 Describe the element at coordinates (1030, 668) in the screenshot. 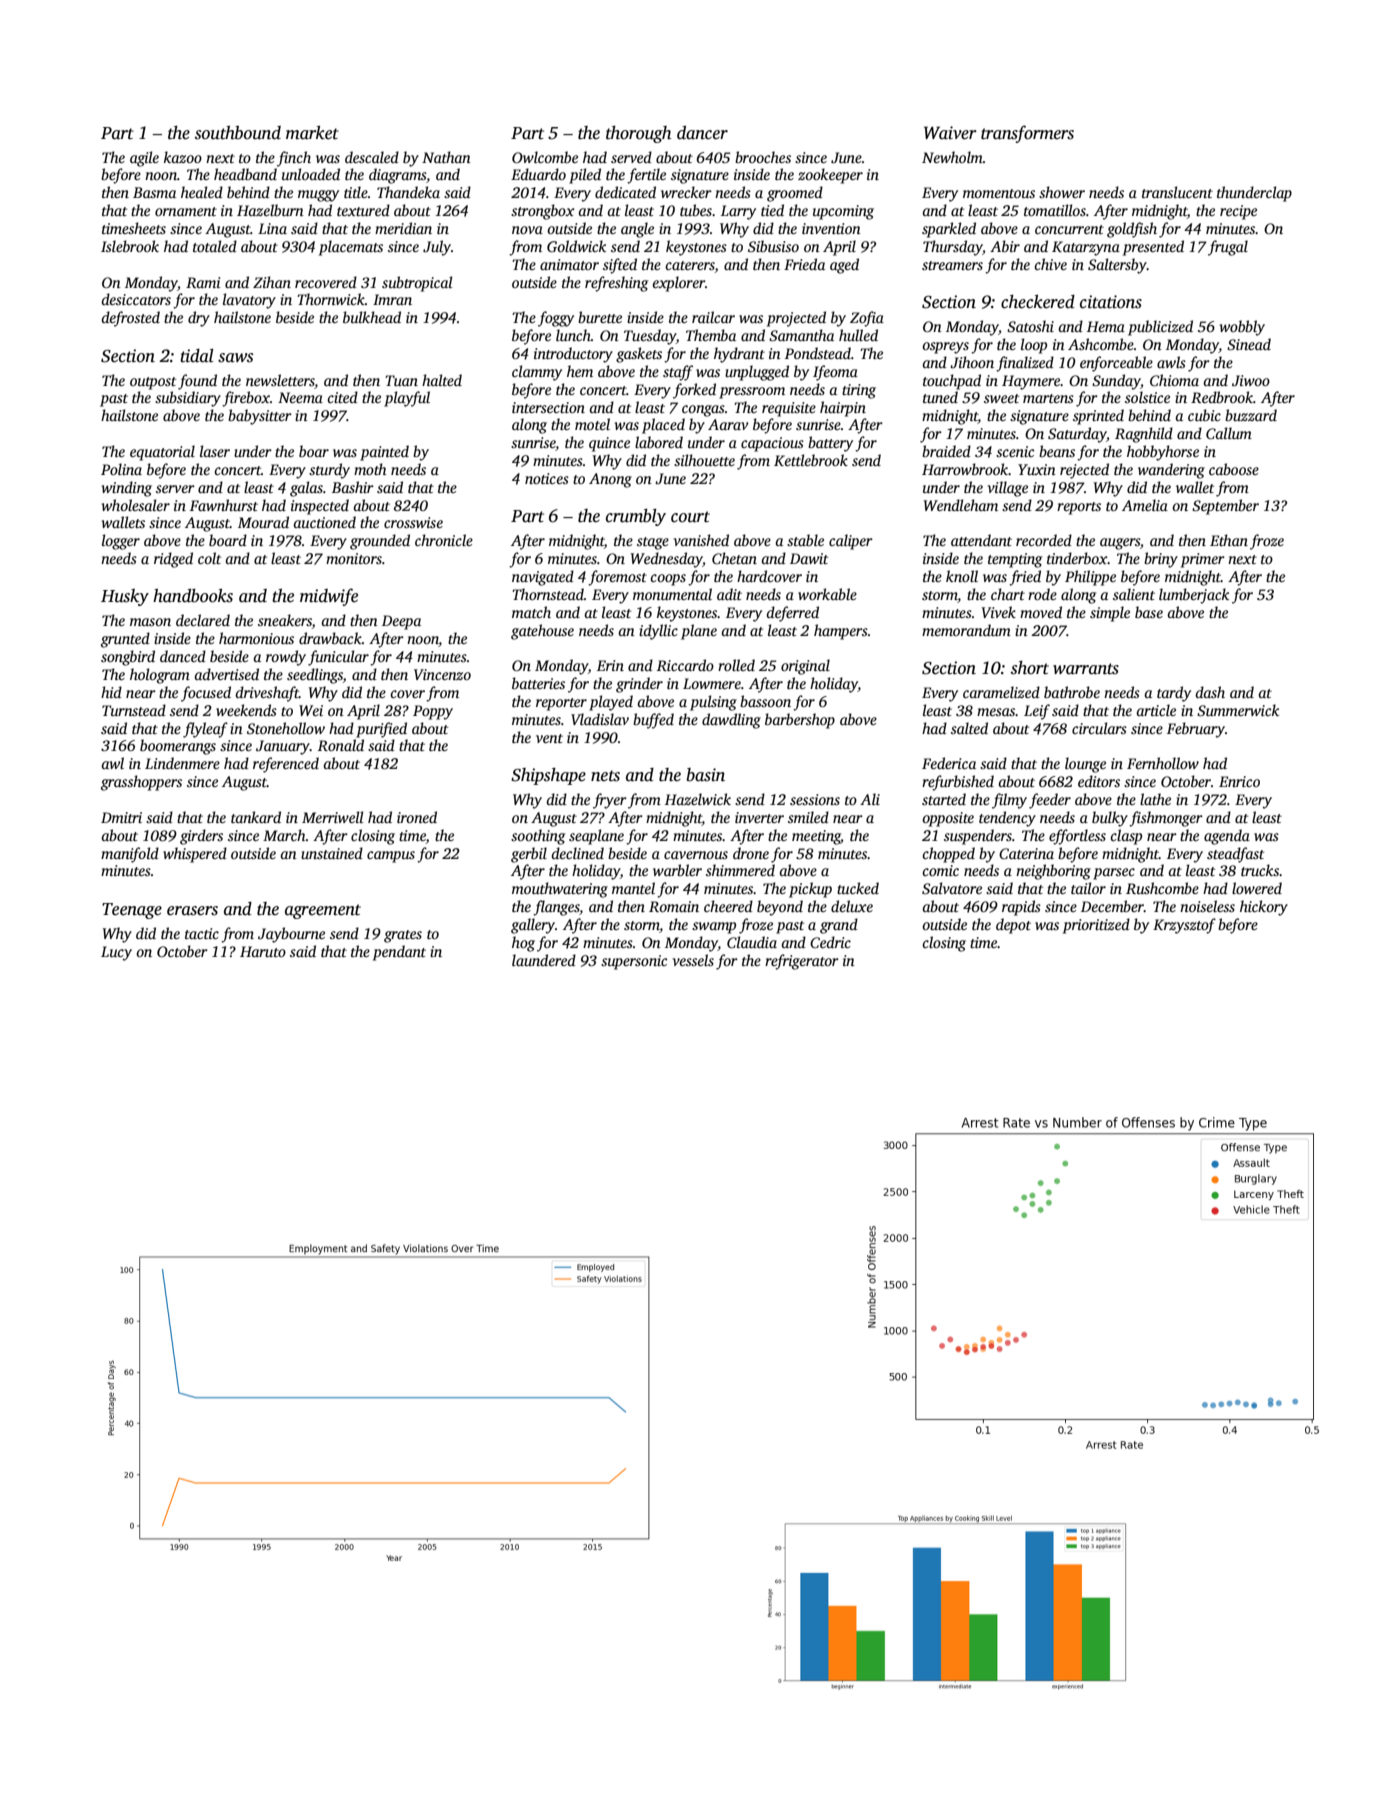

I see `short` at that location.
